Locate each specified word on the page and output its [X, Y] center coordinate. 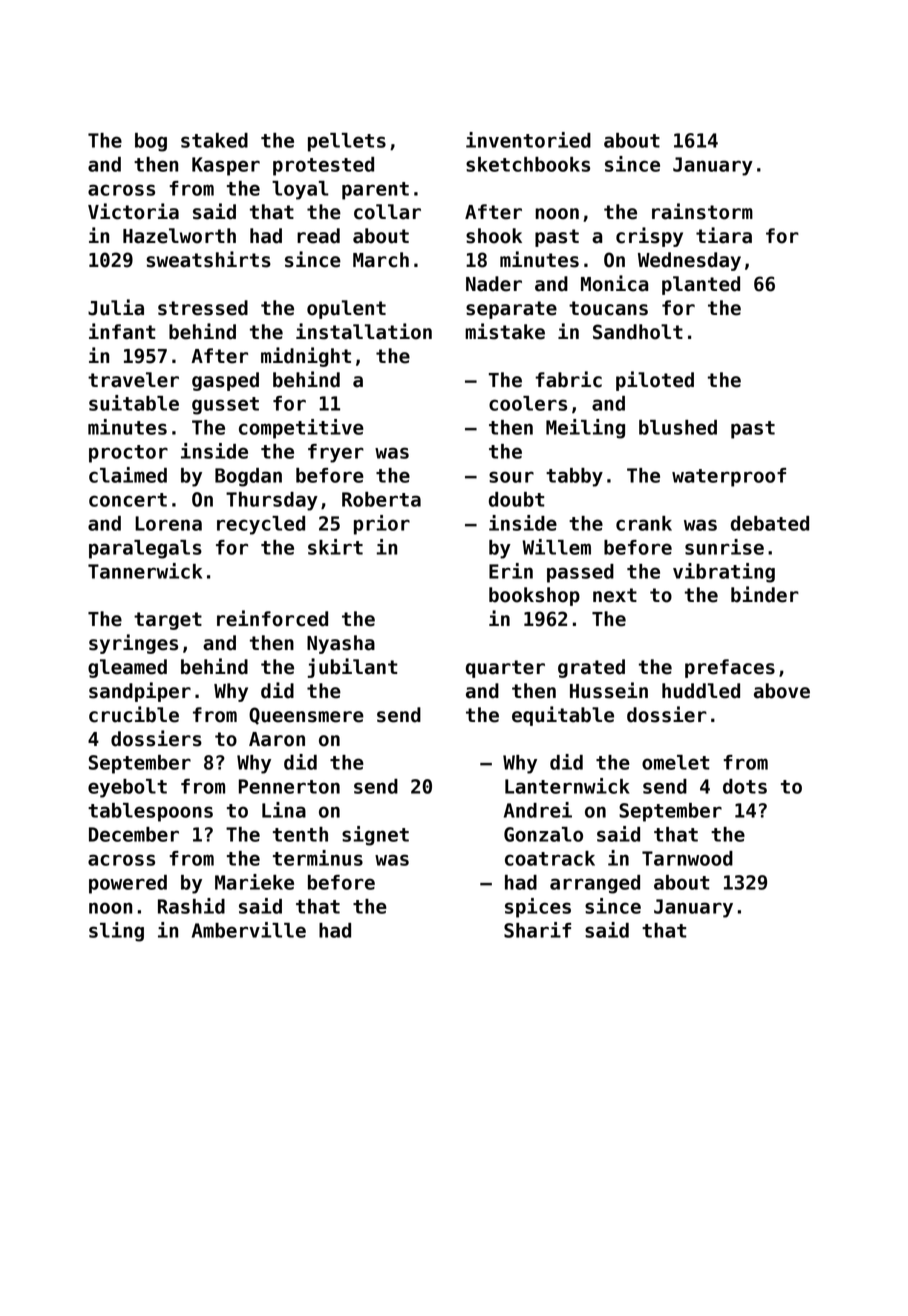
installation [364, 331]
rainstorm [702, 211]
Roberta [381, 499]
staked [214, 140]
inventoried [528, 140]
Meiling [585, 429]
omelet [676, 762]
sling [116, 932]
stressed [203, 308]
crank [644, 523]
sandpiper [140, 692]
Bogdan [248, 477]
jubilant [353, 668]
